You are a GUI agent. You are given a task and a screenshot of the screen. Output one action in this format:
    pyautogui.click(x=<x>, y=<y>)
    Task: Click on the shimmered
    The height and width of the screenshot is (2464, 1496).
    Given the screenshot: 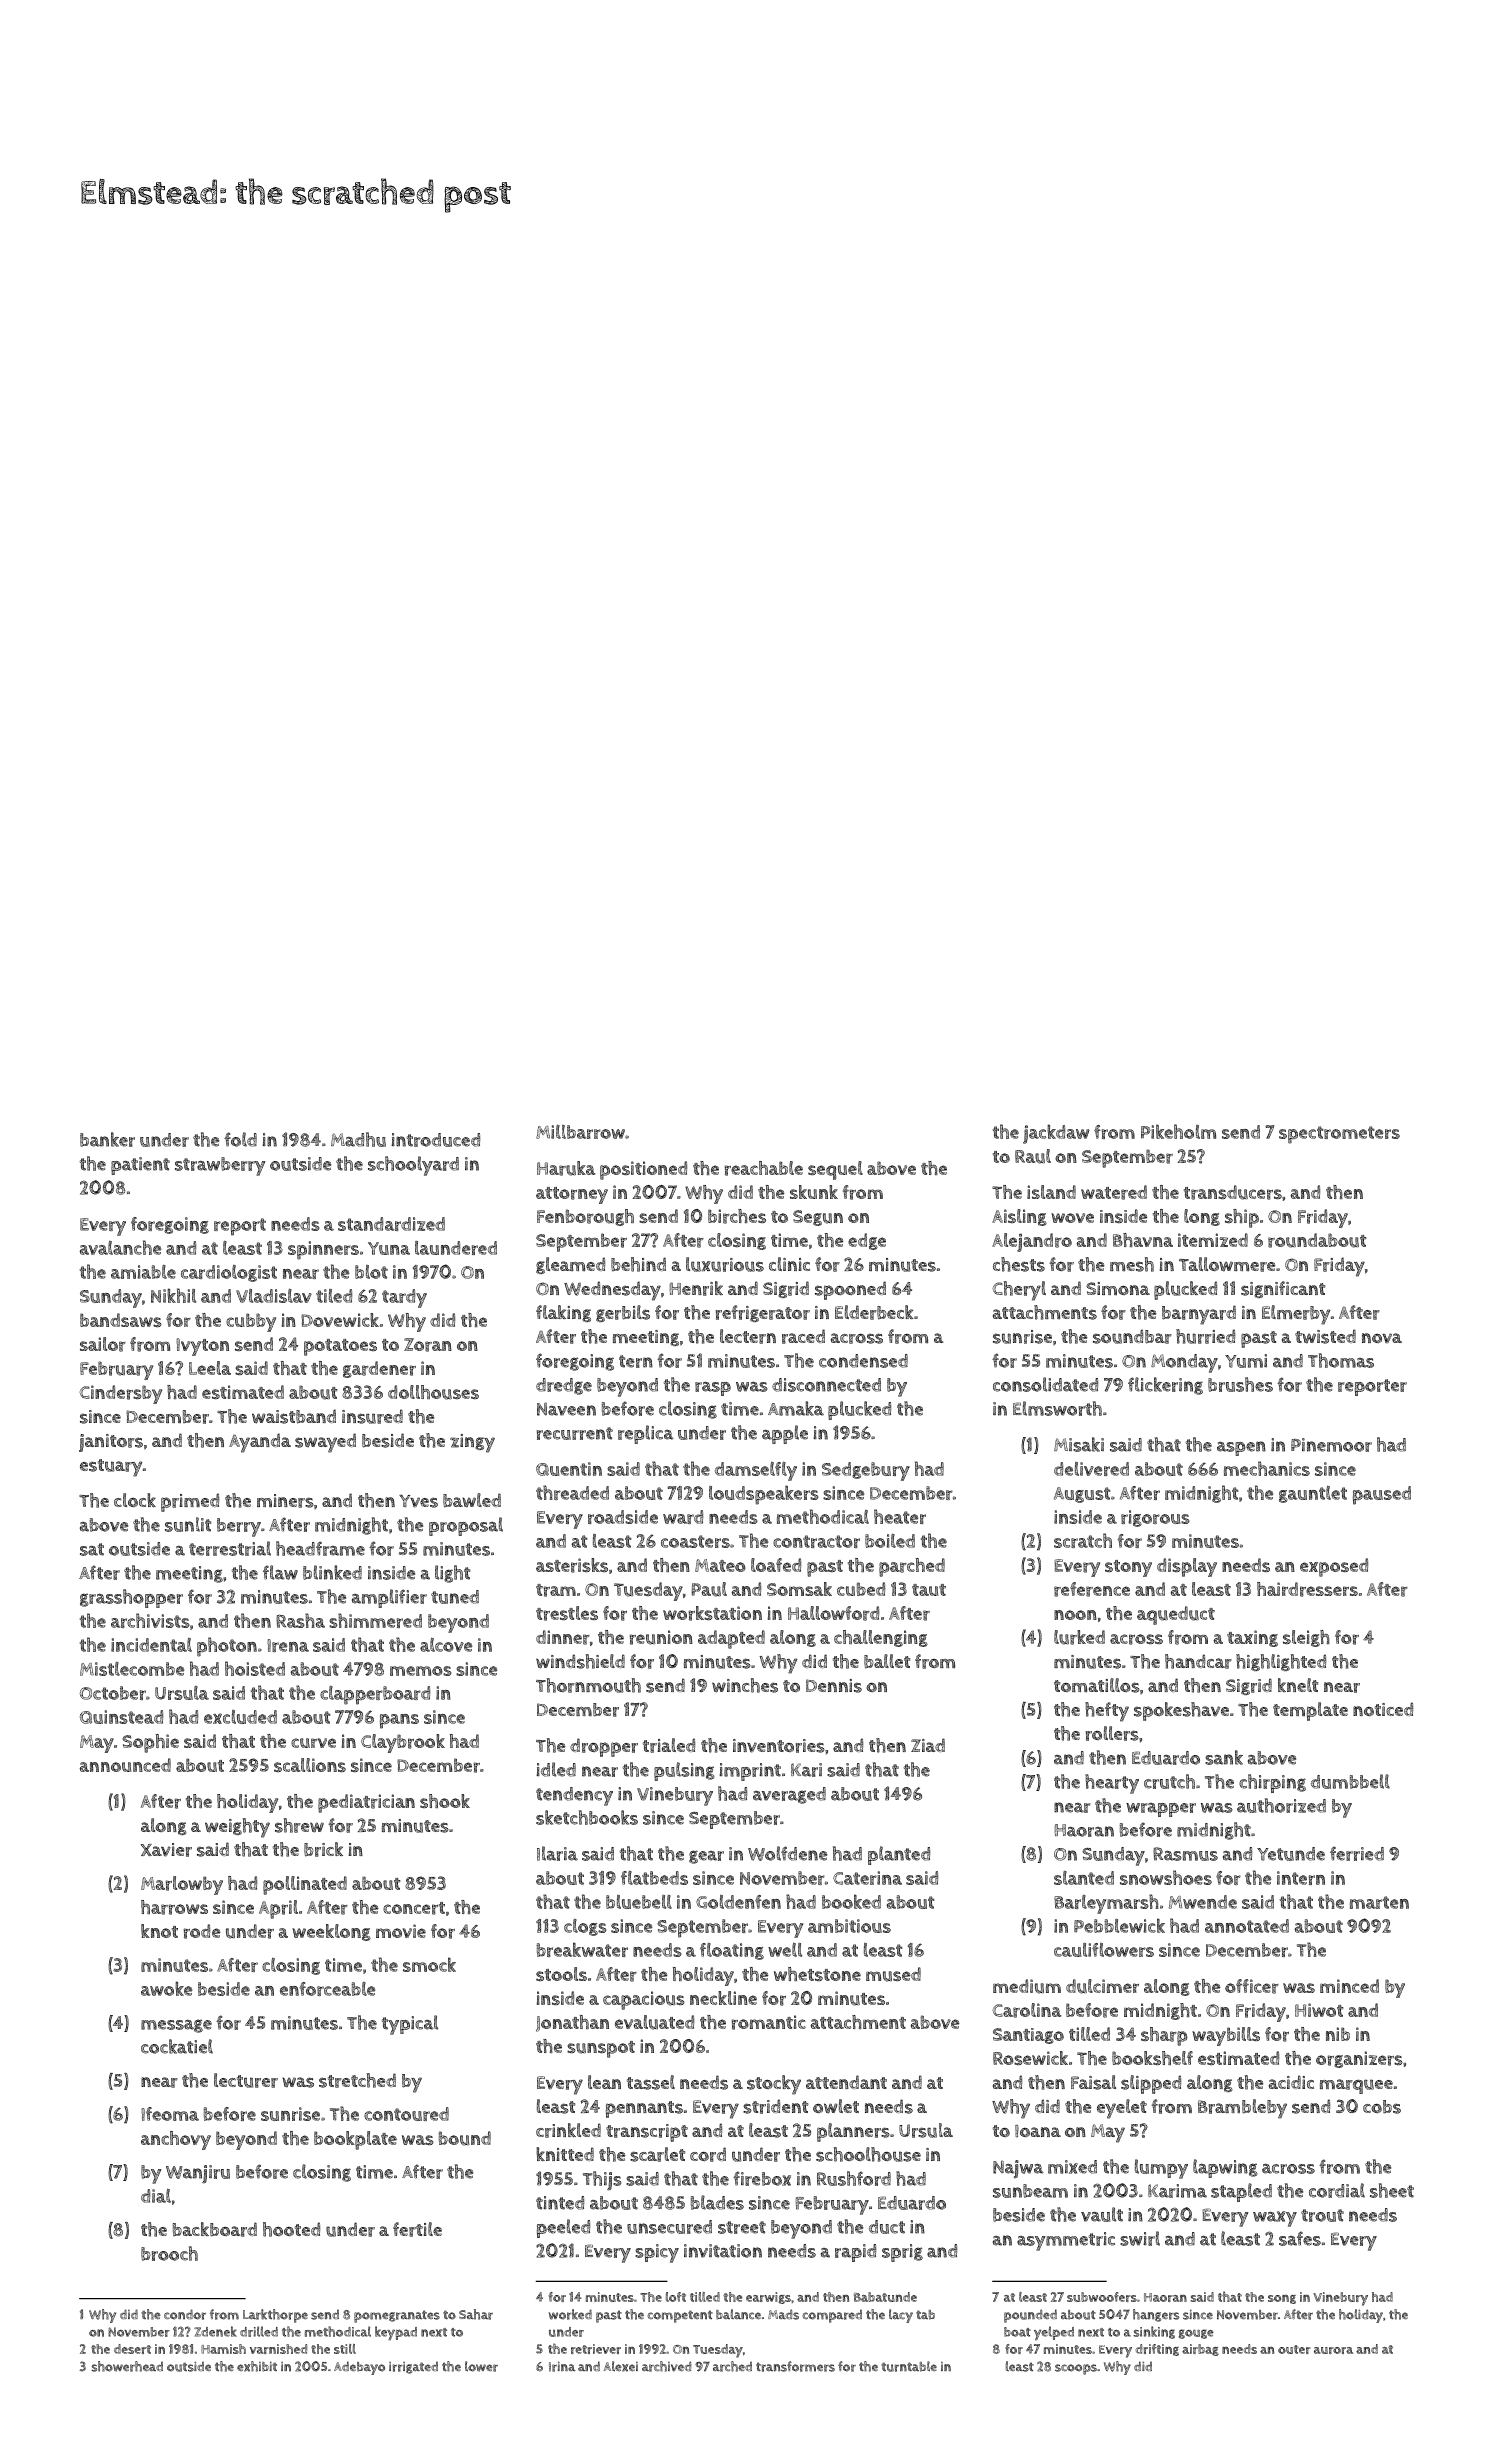 What is the action you would take?
    pyautogui.click(x=375, y=1620)
